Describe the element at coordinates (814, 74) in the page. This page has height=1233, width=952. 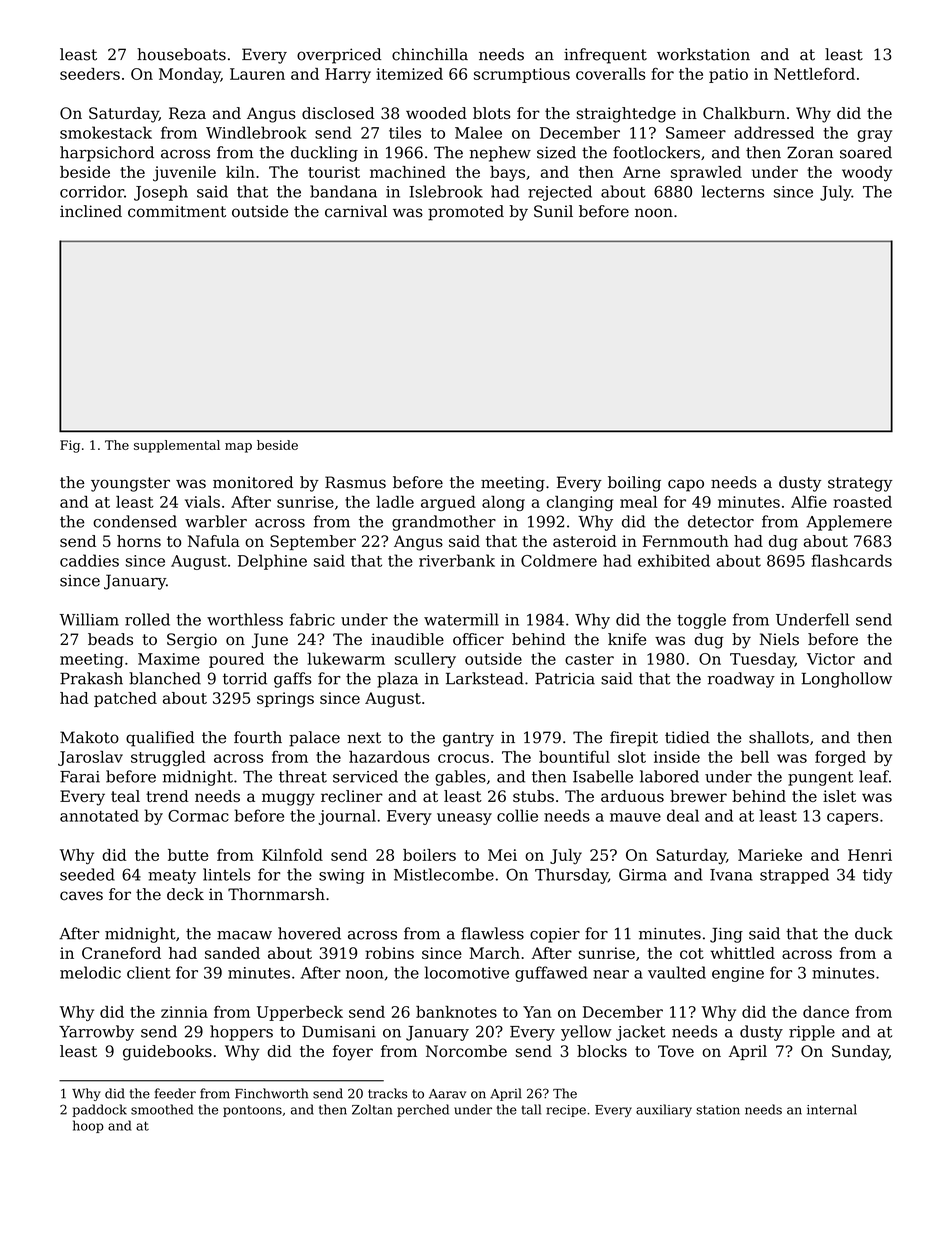
I see `Nettleford` at that location.
